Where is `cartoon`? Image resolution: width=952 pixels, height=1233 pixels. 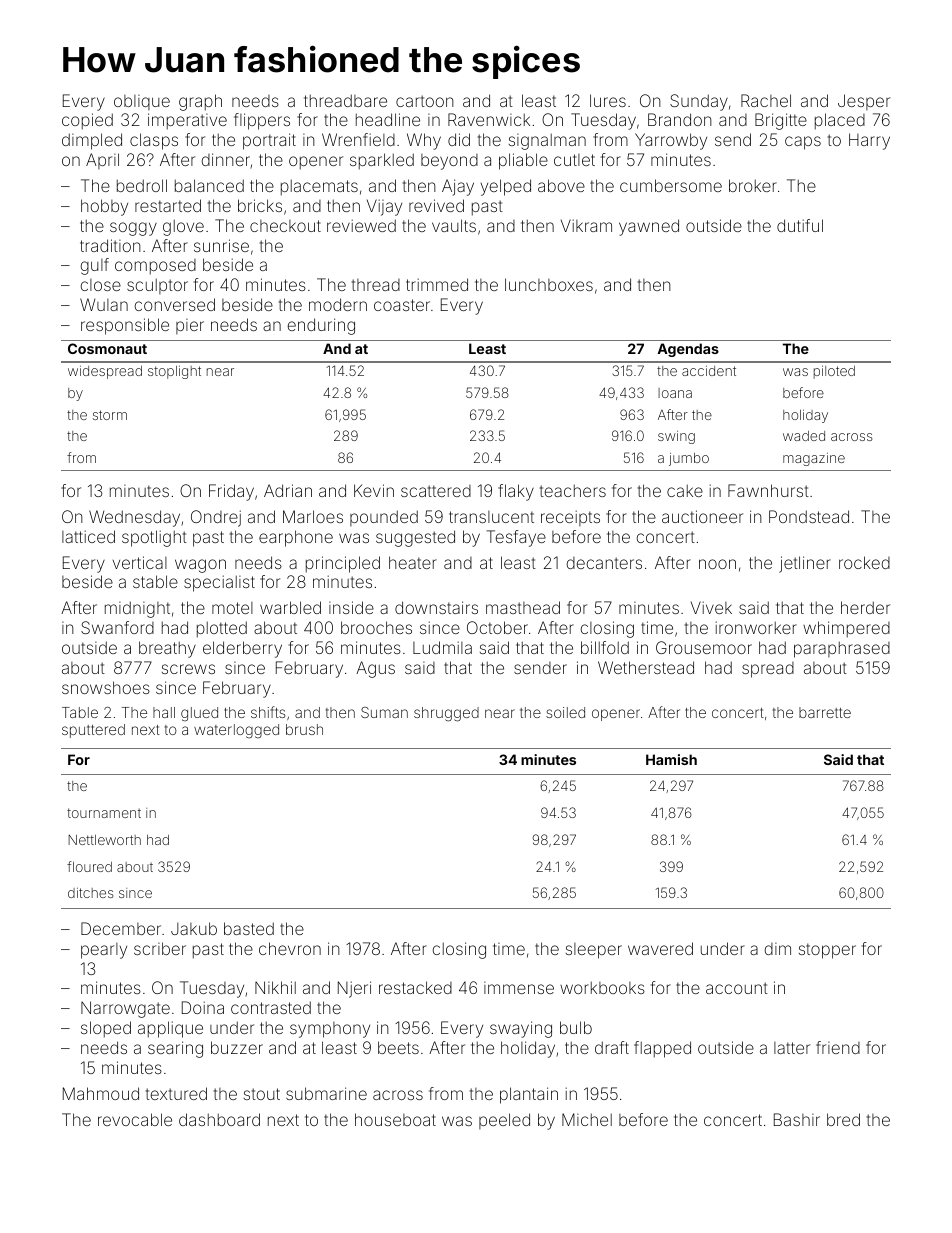
cartoon is located at coordinates (425, 101).
